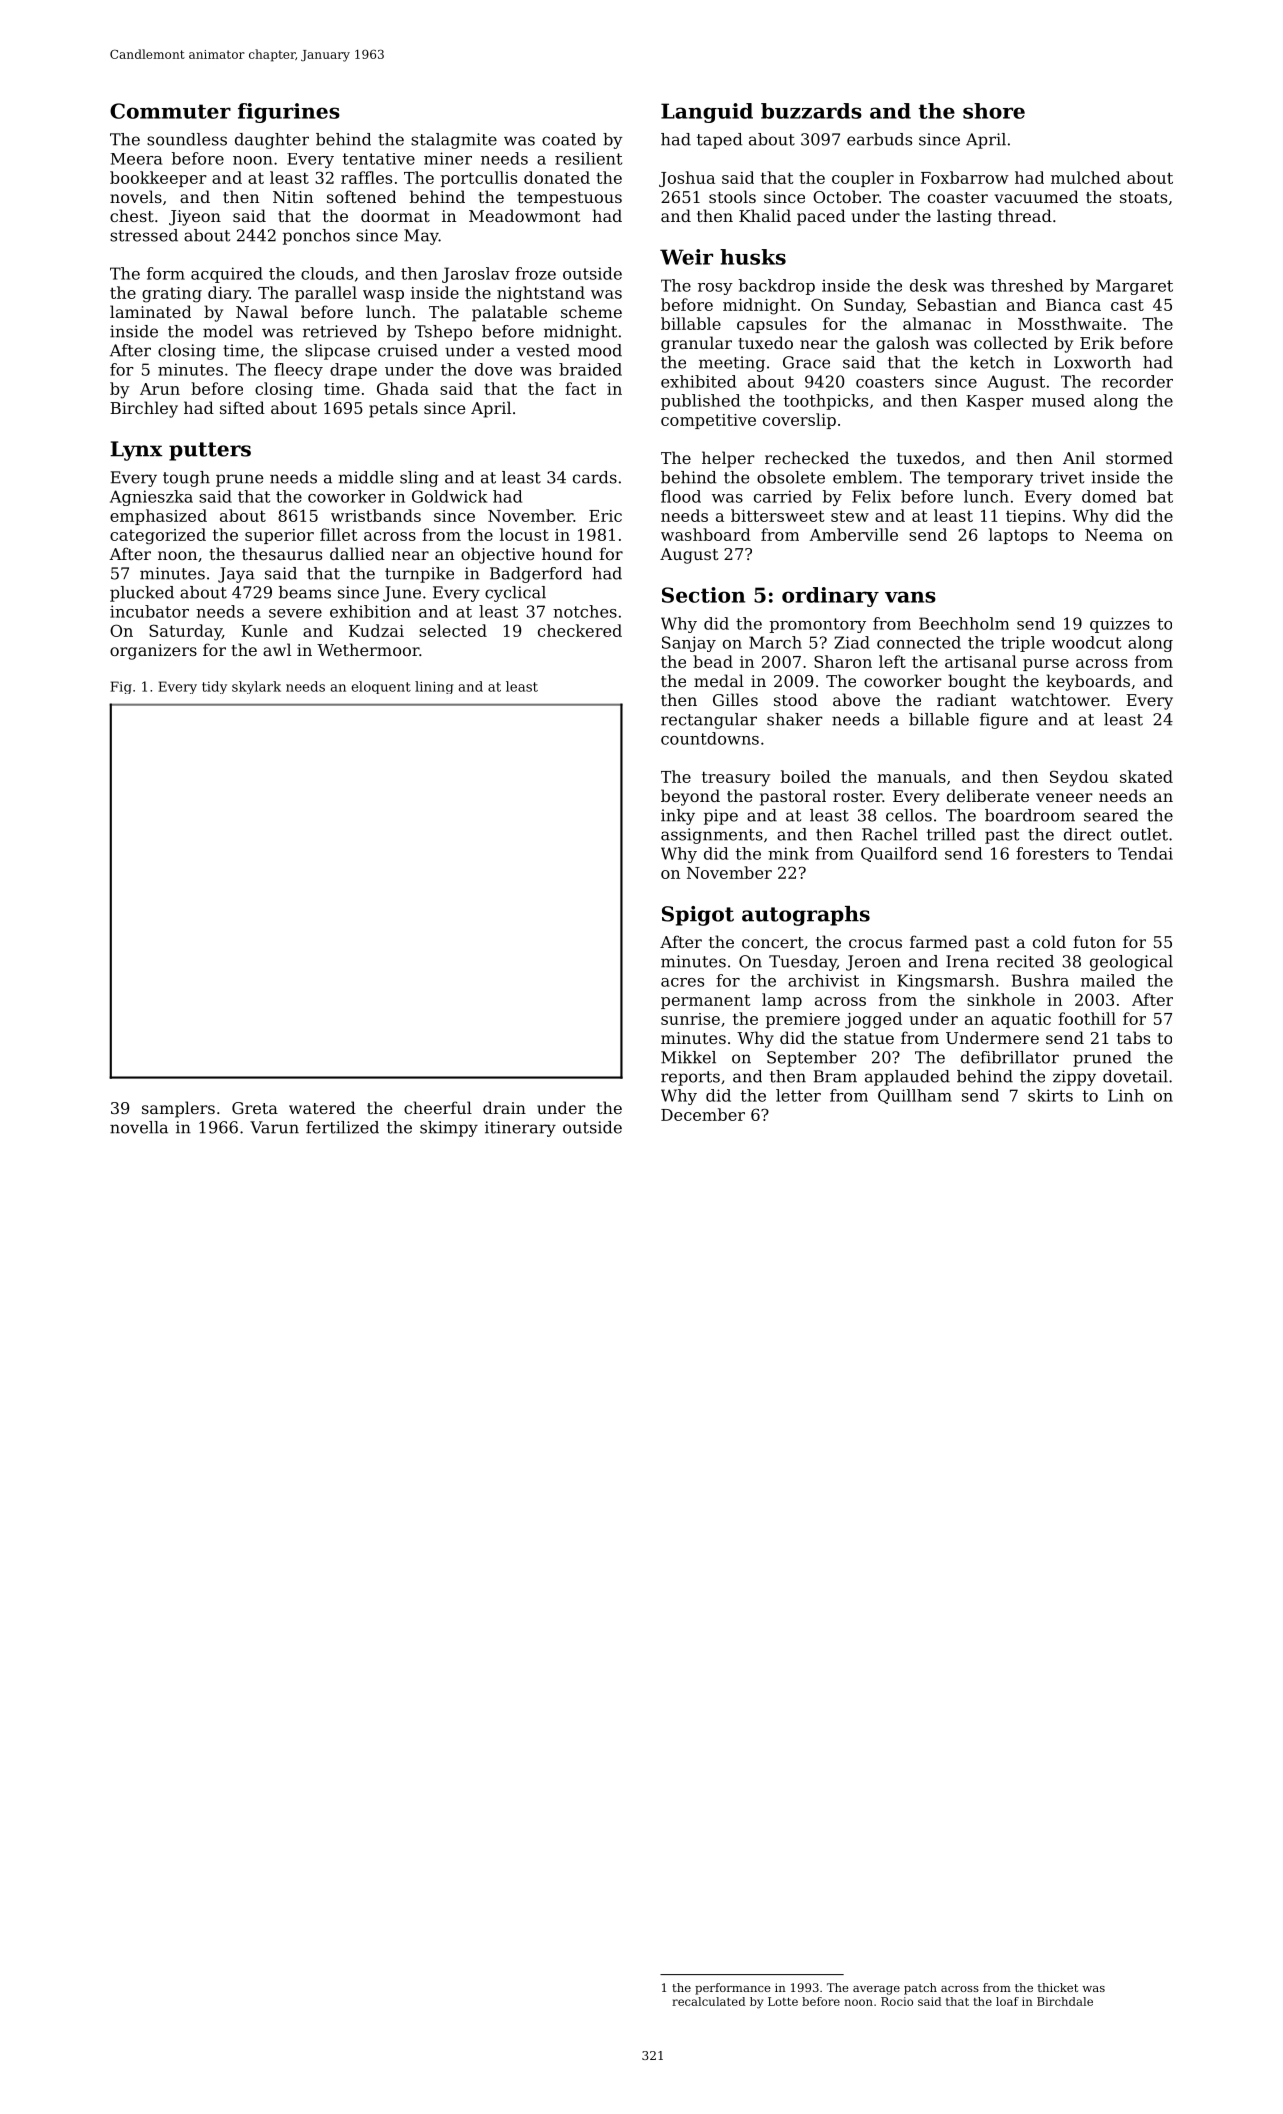 The image size is (1283, 2114). Describe the element at coordinates (708, 2001) in the screenshot. I see `recalculated` at that location.
